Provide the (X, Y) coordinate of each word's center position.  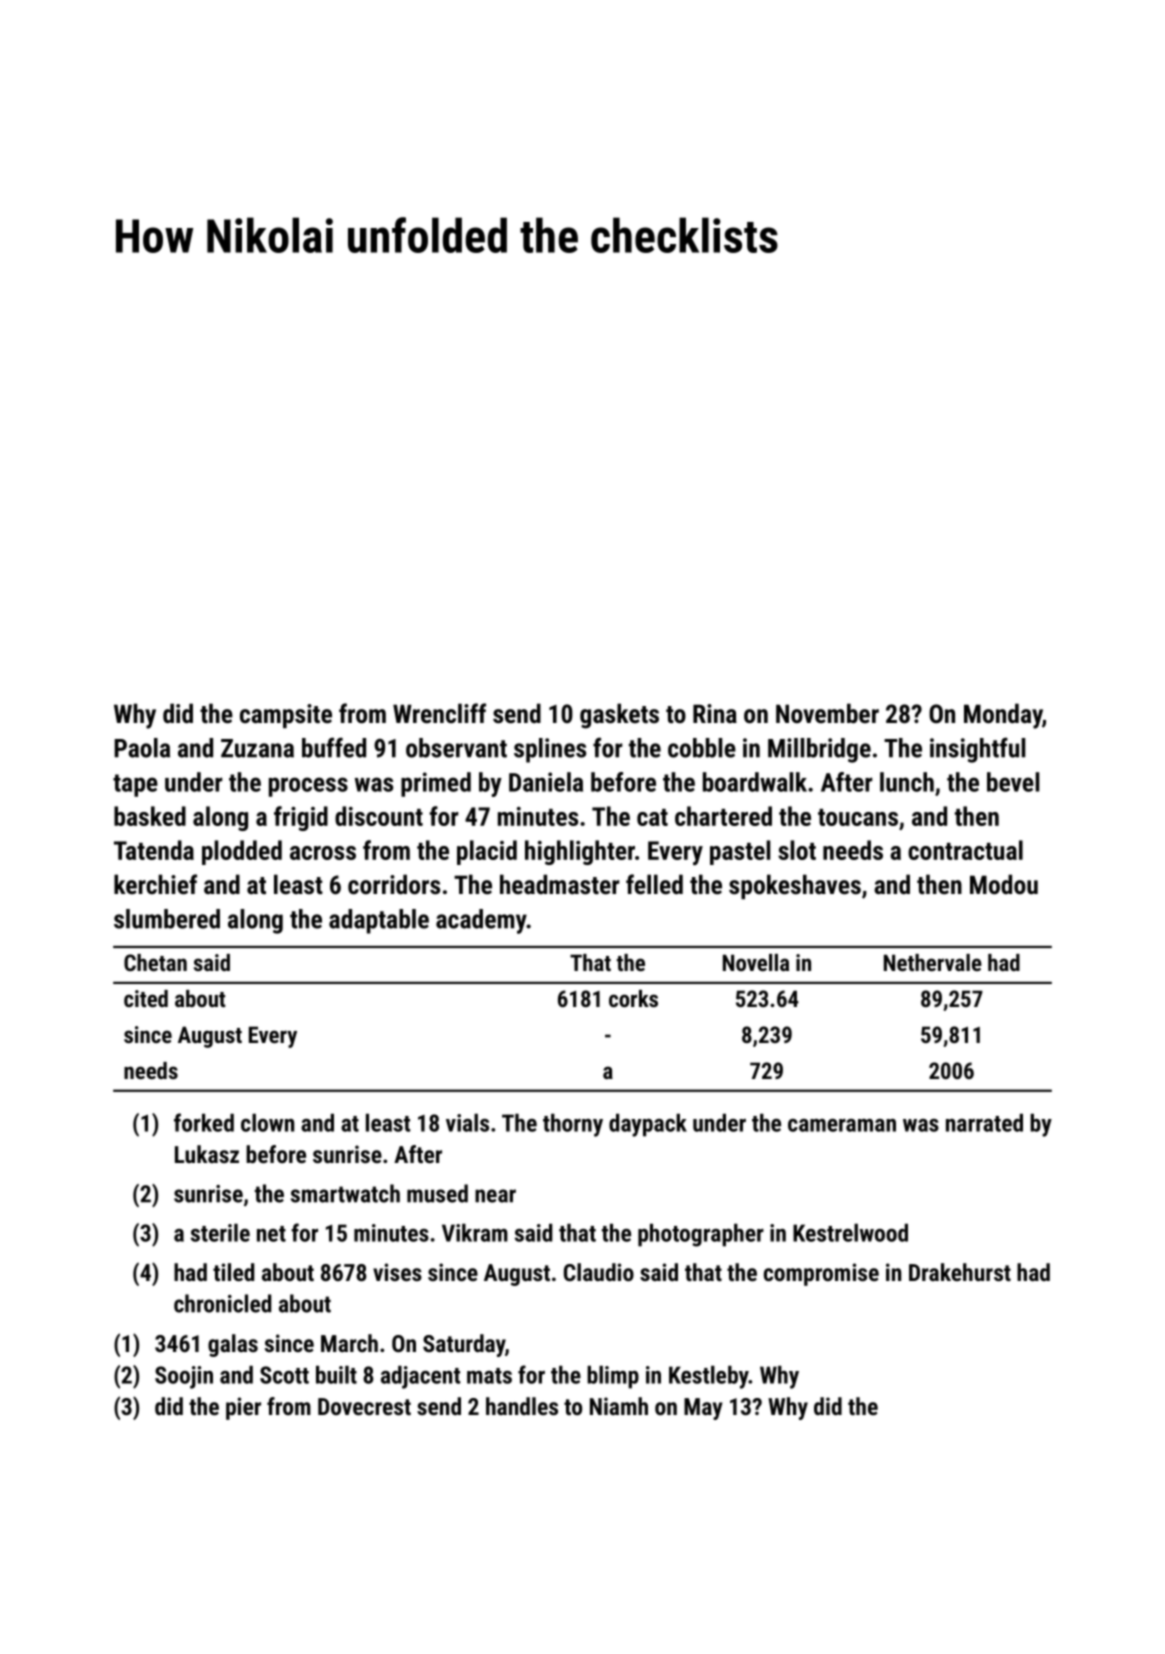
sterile (220, 1233)
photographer (701, 1235)
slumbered (167, 919)
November (827, 713)
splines (550, 750)
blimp (613, 1377)
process (308, 787)
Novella (756, 962)
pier (243, 1408)
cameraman (842, 1125)
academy (481, 921)
